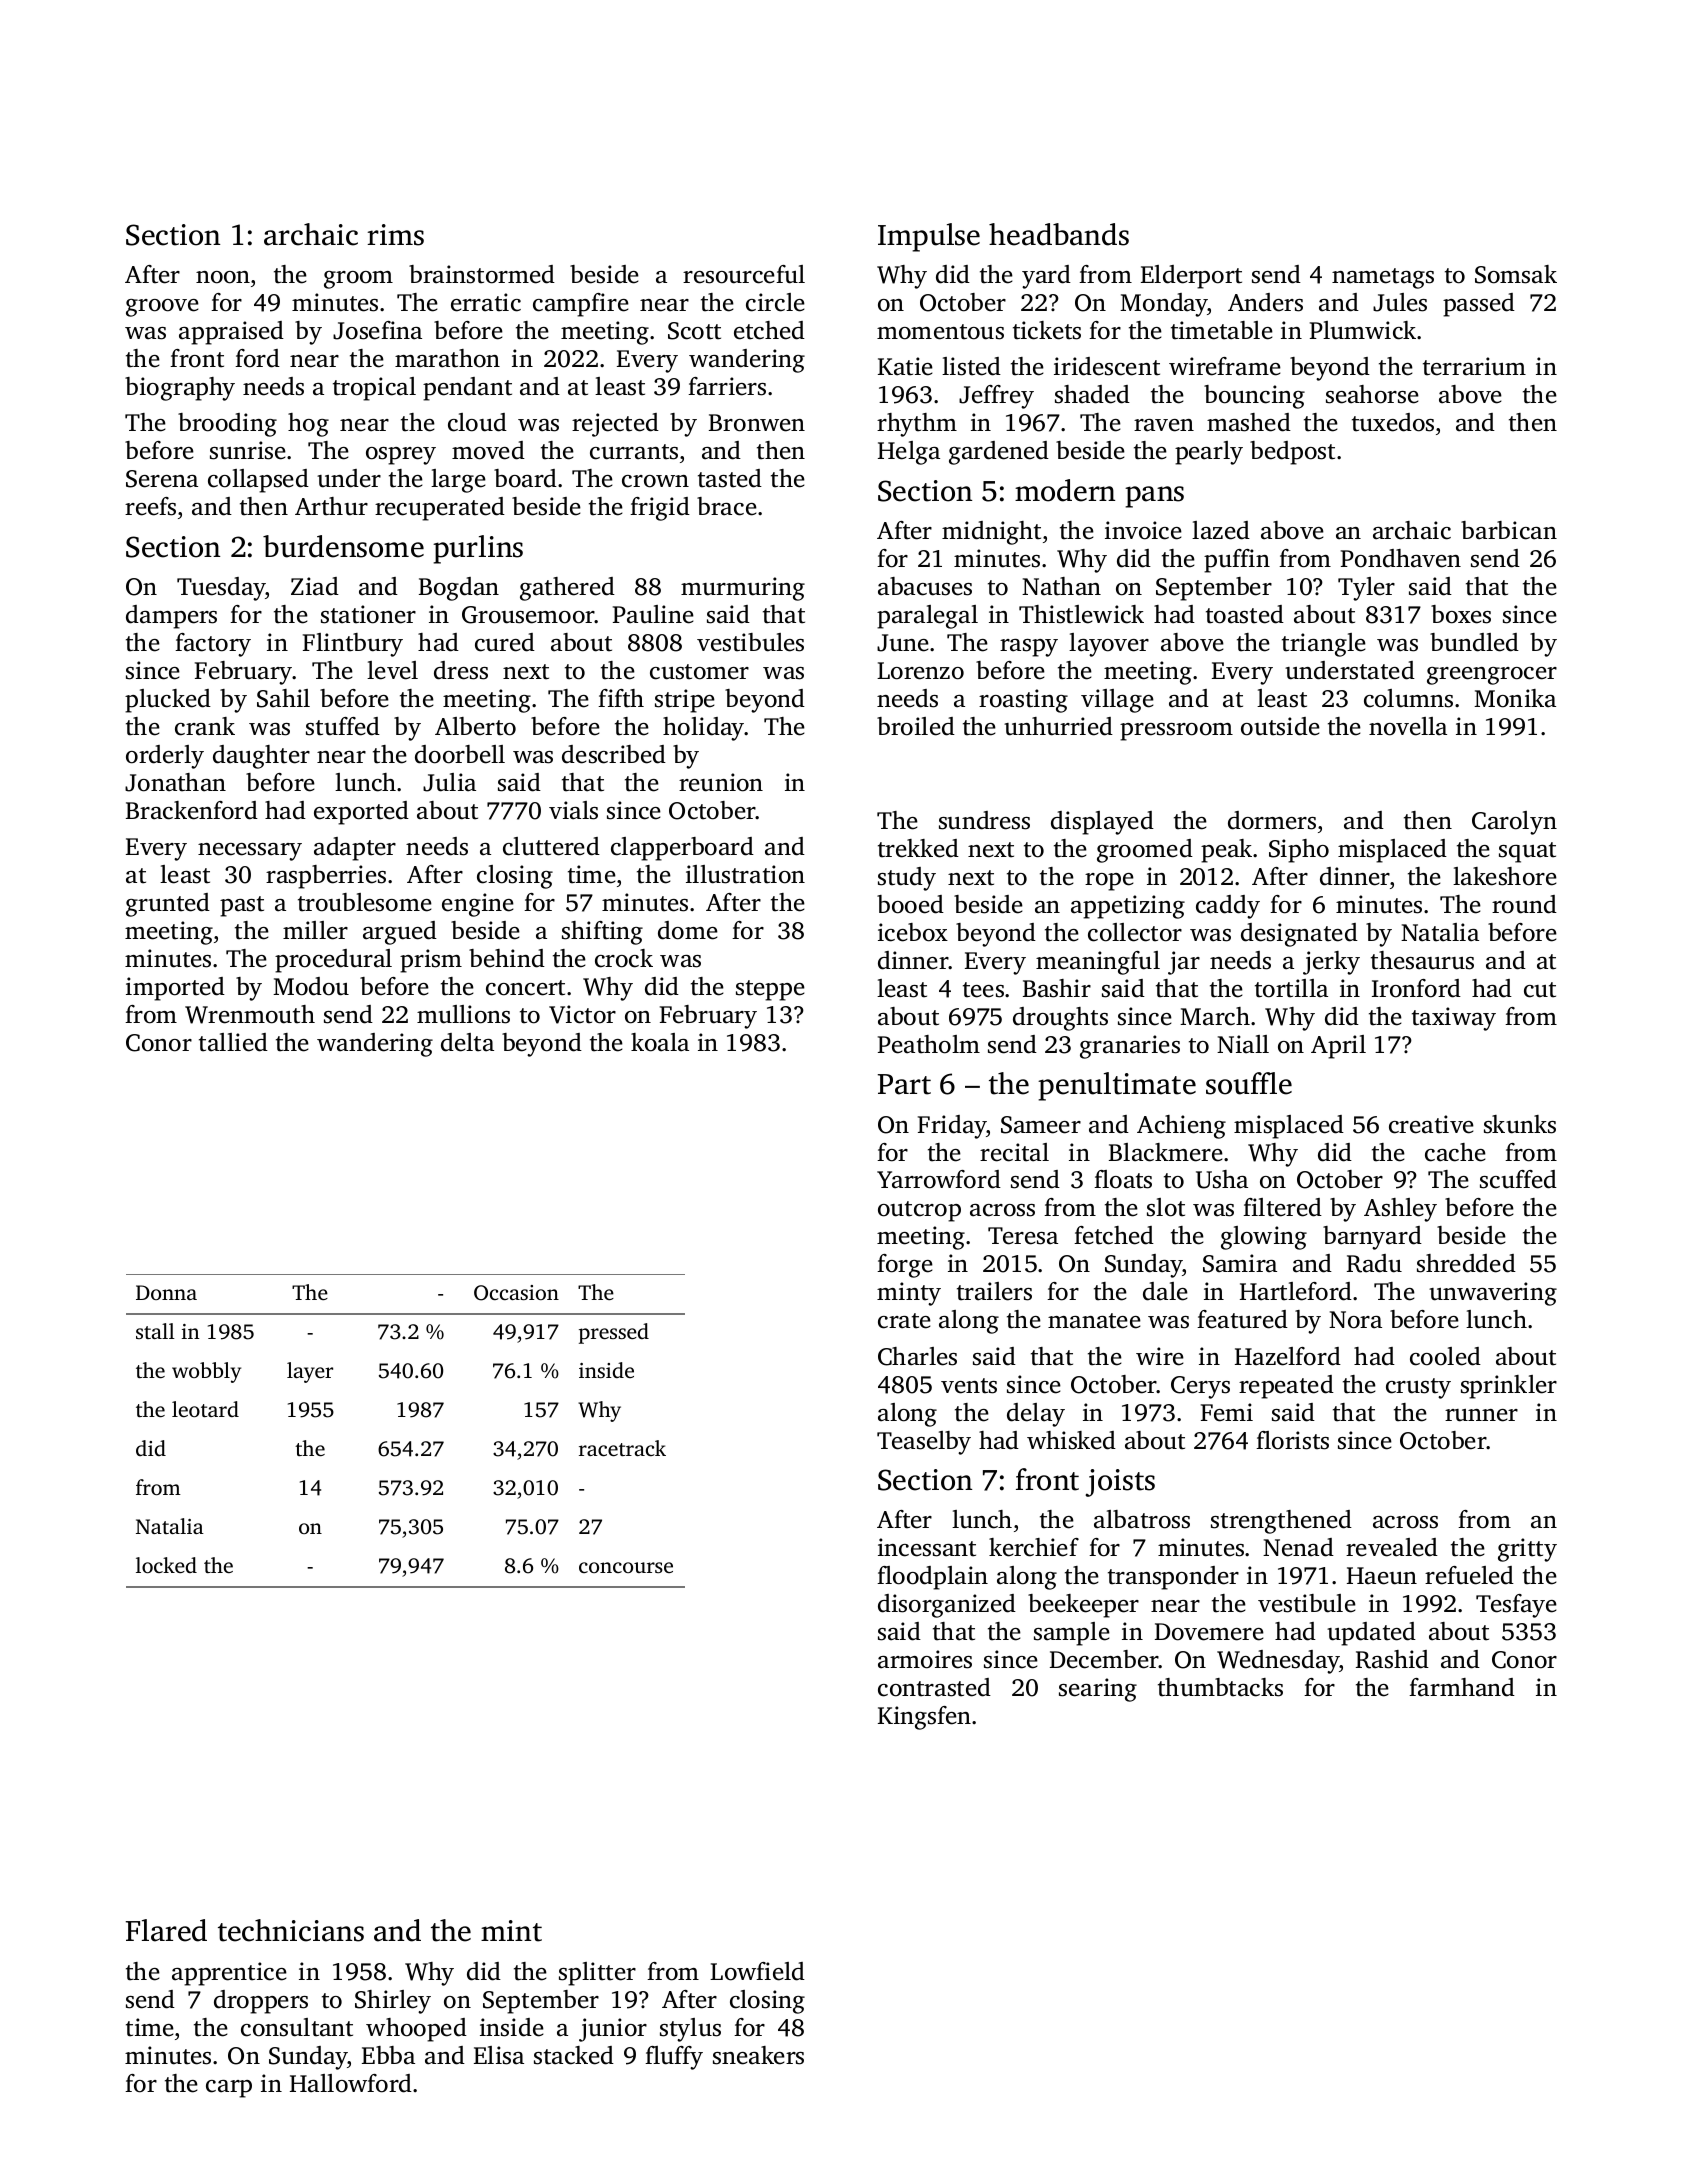  Describe the element at coordinates (927, 1547) in the page. I see `incessant` at that location.
